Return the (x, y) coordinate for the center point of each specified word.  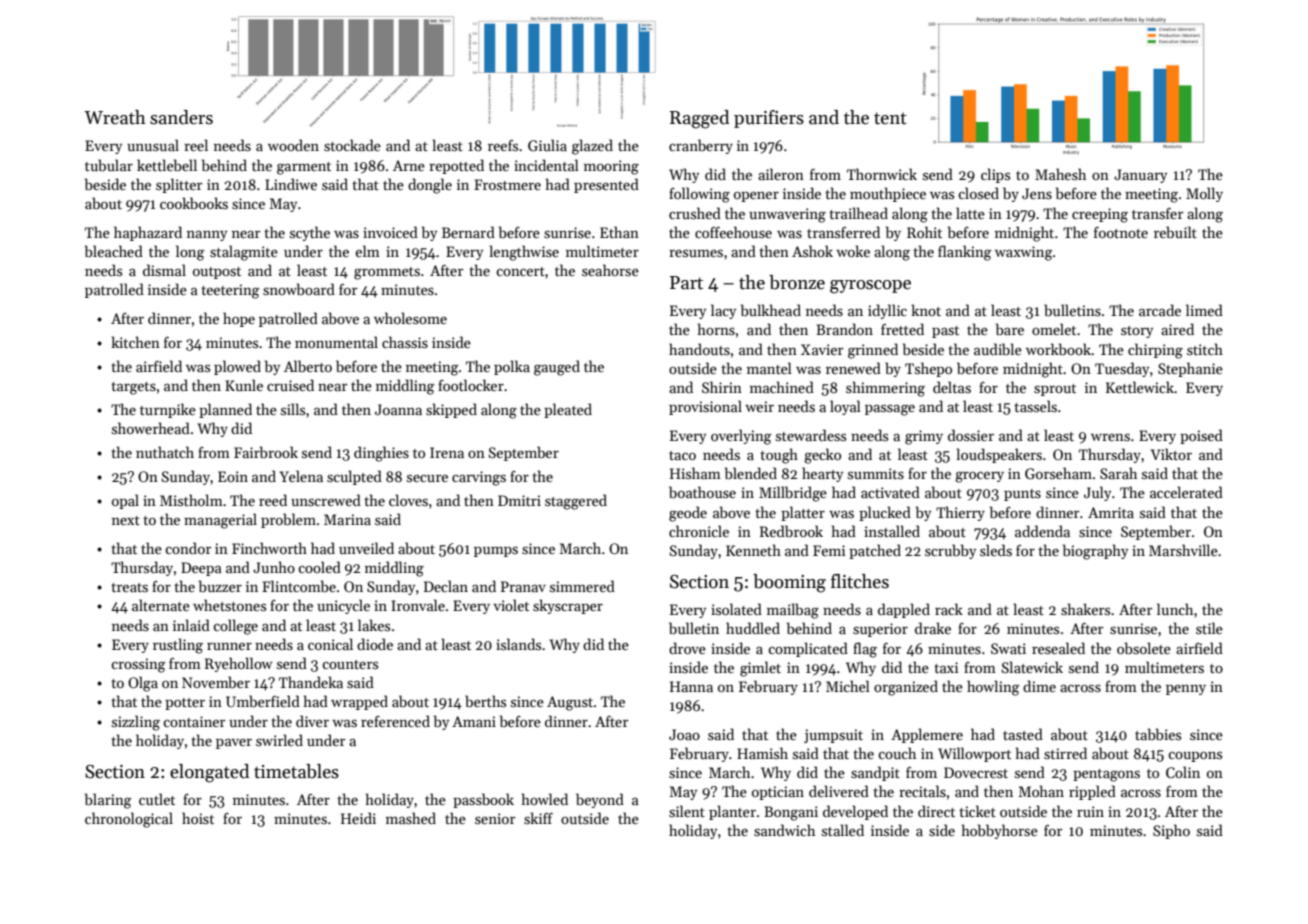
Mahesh (1060, 174)
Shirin (722, 387)
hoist (198, 818)
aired (1177, 329)
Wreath (115, 117)
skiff (538, 818)
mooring (611, 167)
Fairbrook (266, 452)
